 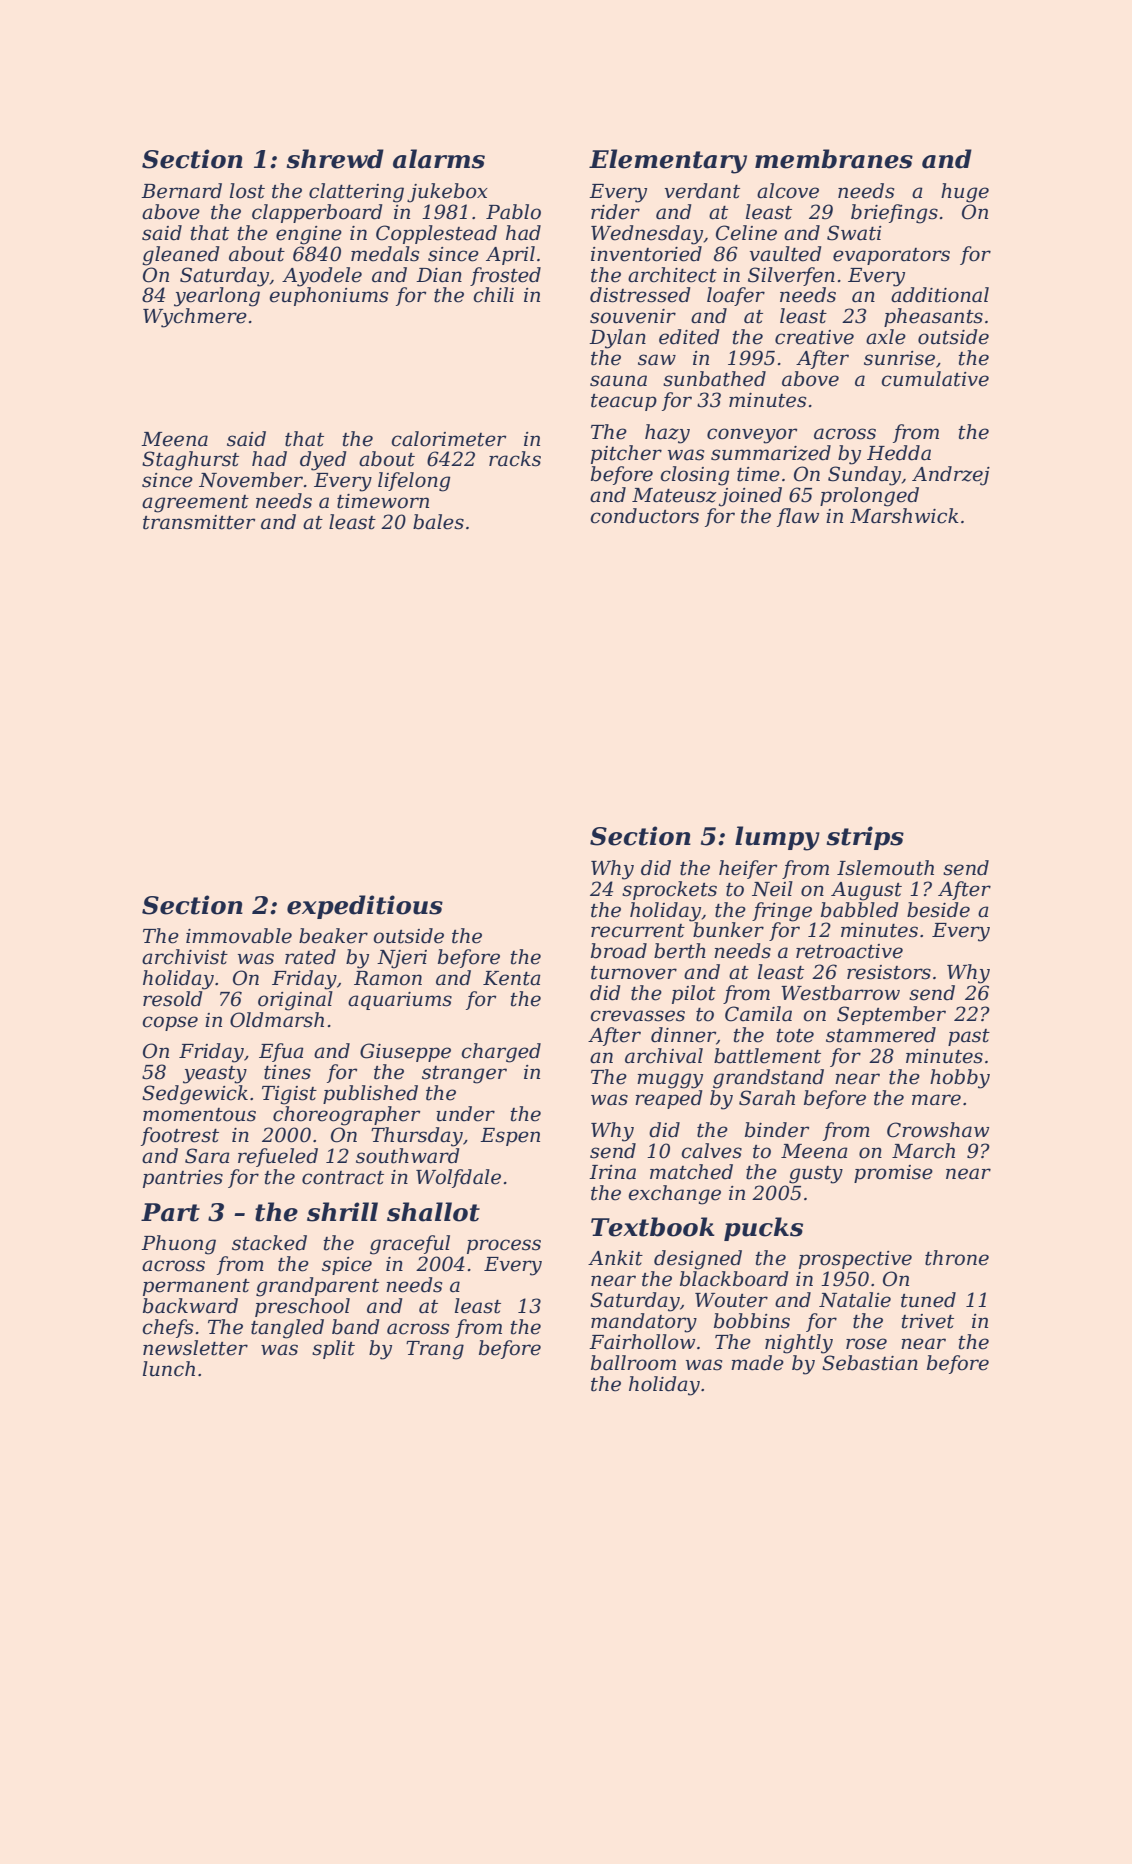 What do you see at coordinates (281, 1052) in the screenshot?
I see `Efua` at bounding box center [281, 1052].
